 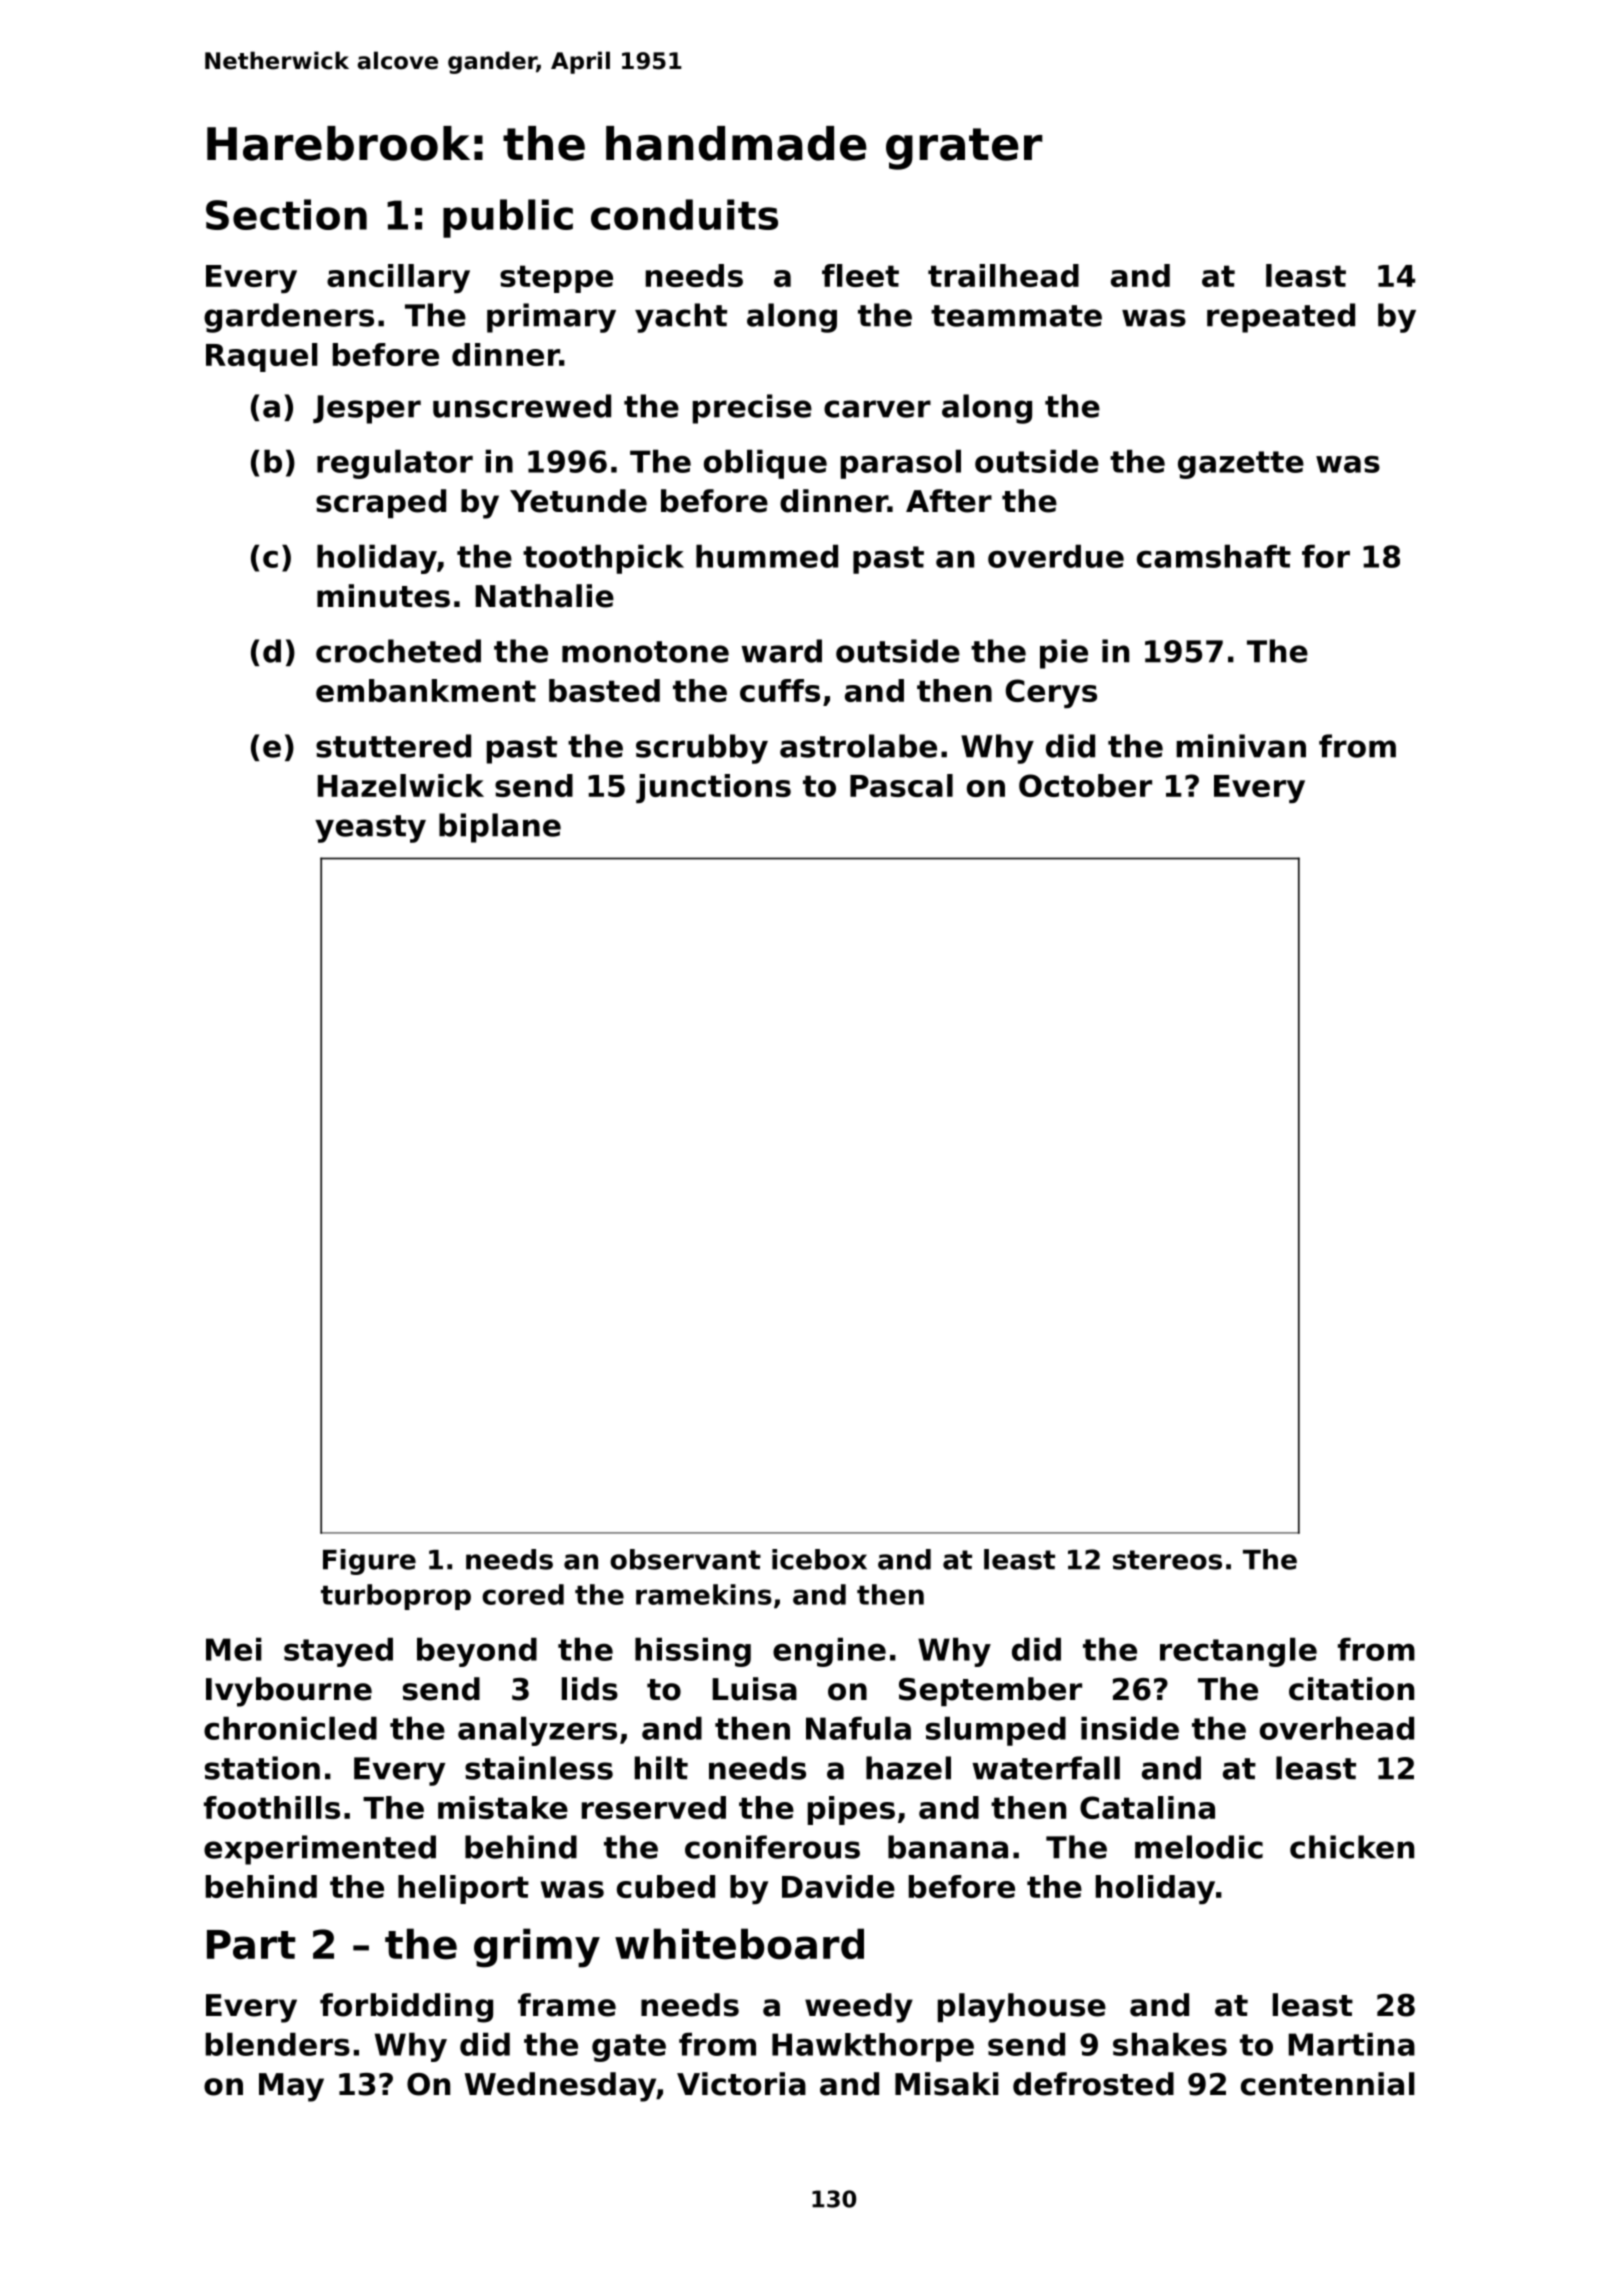 What do you see at coordinates (948, 1847) in the screenshot?
I see `banana` at bounding box center [948, 1847].
